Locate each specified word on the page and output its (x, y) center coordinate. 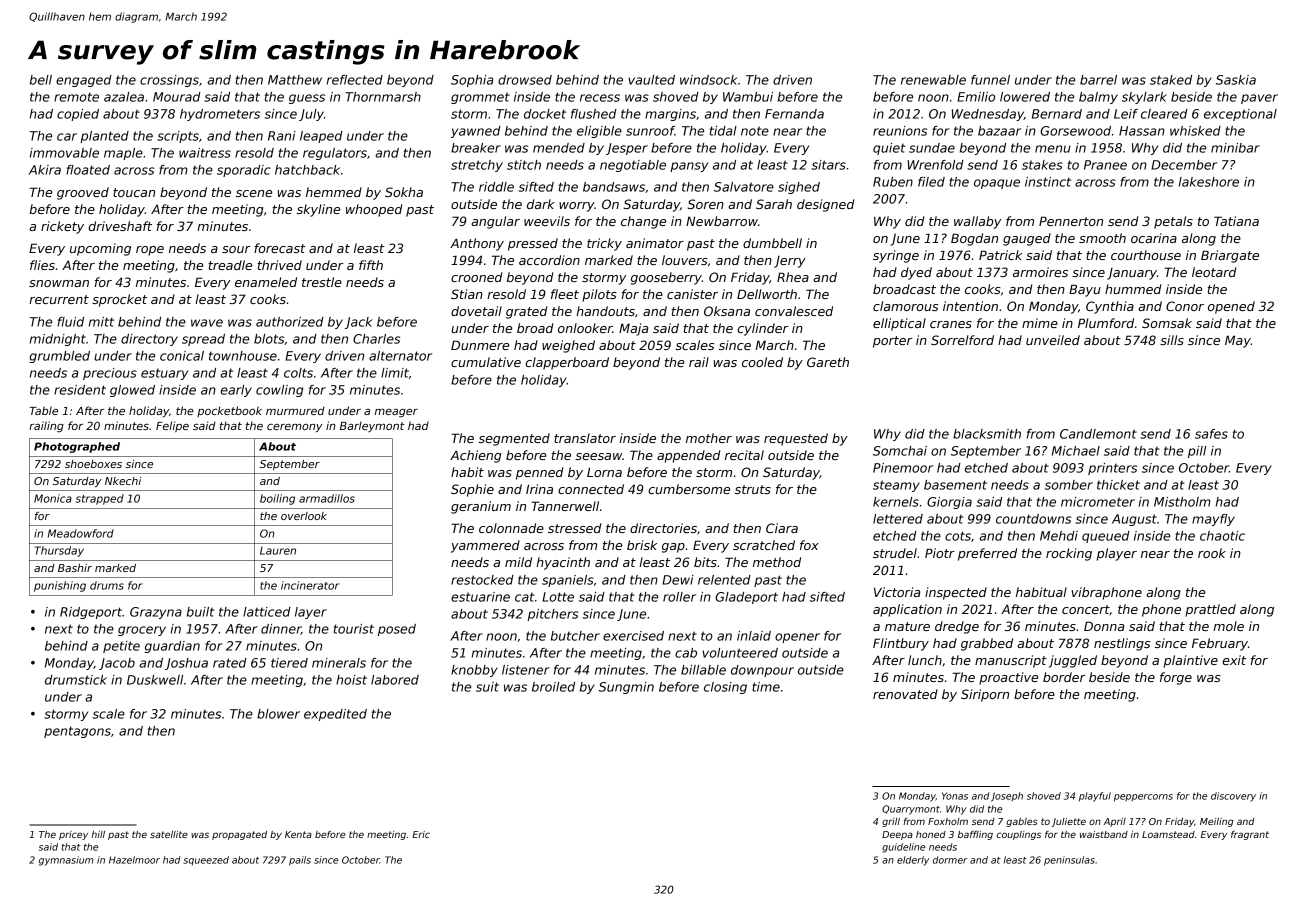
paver (1259, 99)
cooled (762, 362)
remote (76, 97)
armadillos (327, 498)
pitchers (552, 615)
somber (1069, 485)
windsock (709, 80)
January (1132, 274)
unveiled (1053, 340)
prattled (1210, 610)
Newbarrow (722, 221)
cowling (279, 391)
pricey (73, 835)
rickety (62, 227)
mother (709, 438)
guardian (172, 647)
